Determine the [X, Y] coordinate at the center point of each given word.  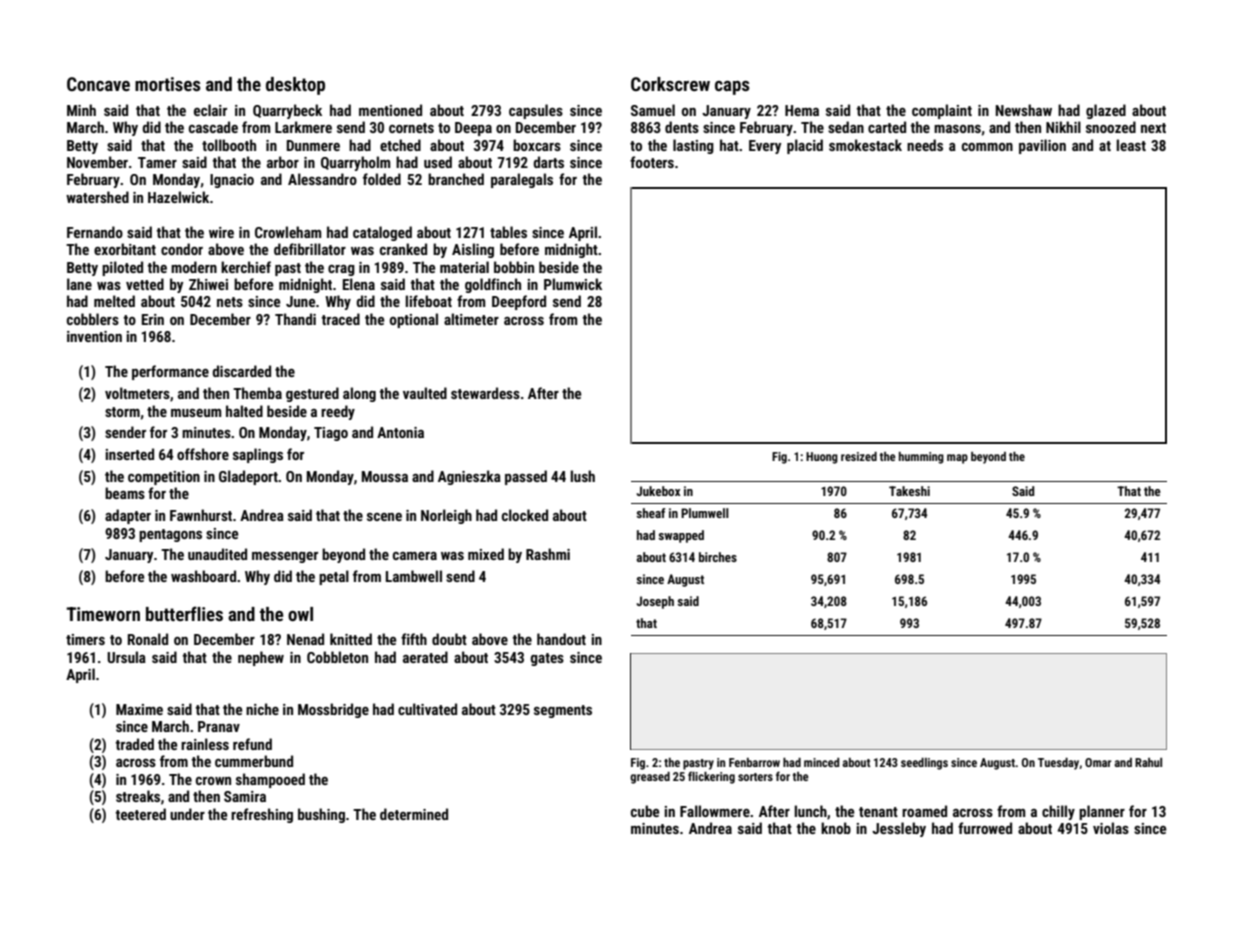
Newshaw [1024, 110]
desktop [295, 86]
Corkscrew [670, 84]
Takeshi [909, 491]
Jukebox [658, 491]
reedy [338, 412]
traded [134, 744]
